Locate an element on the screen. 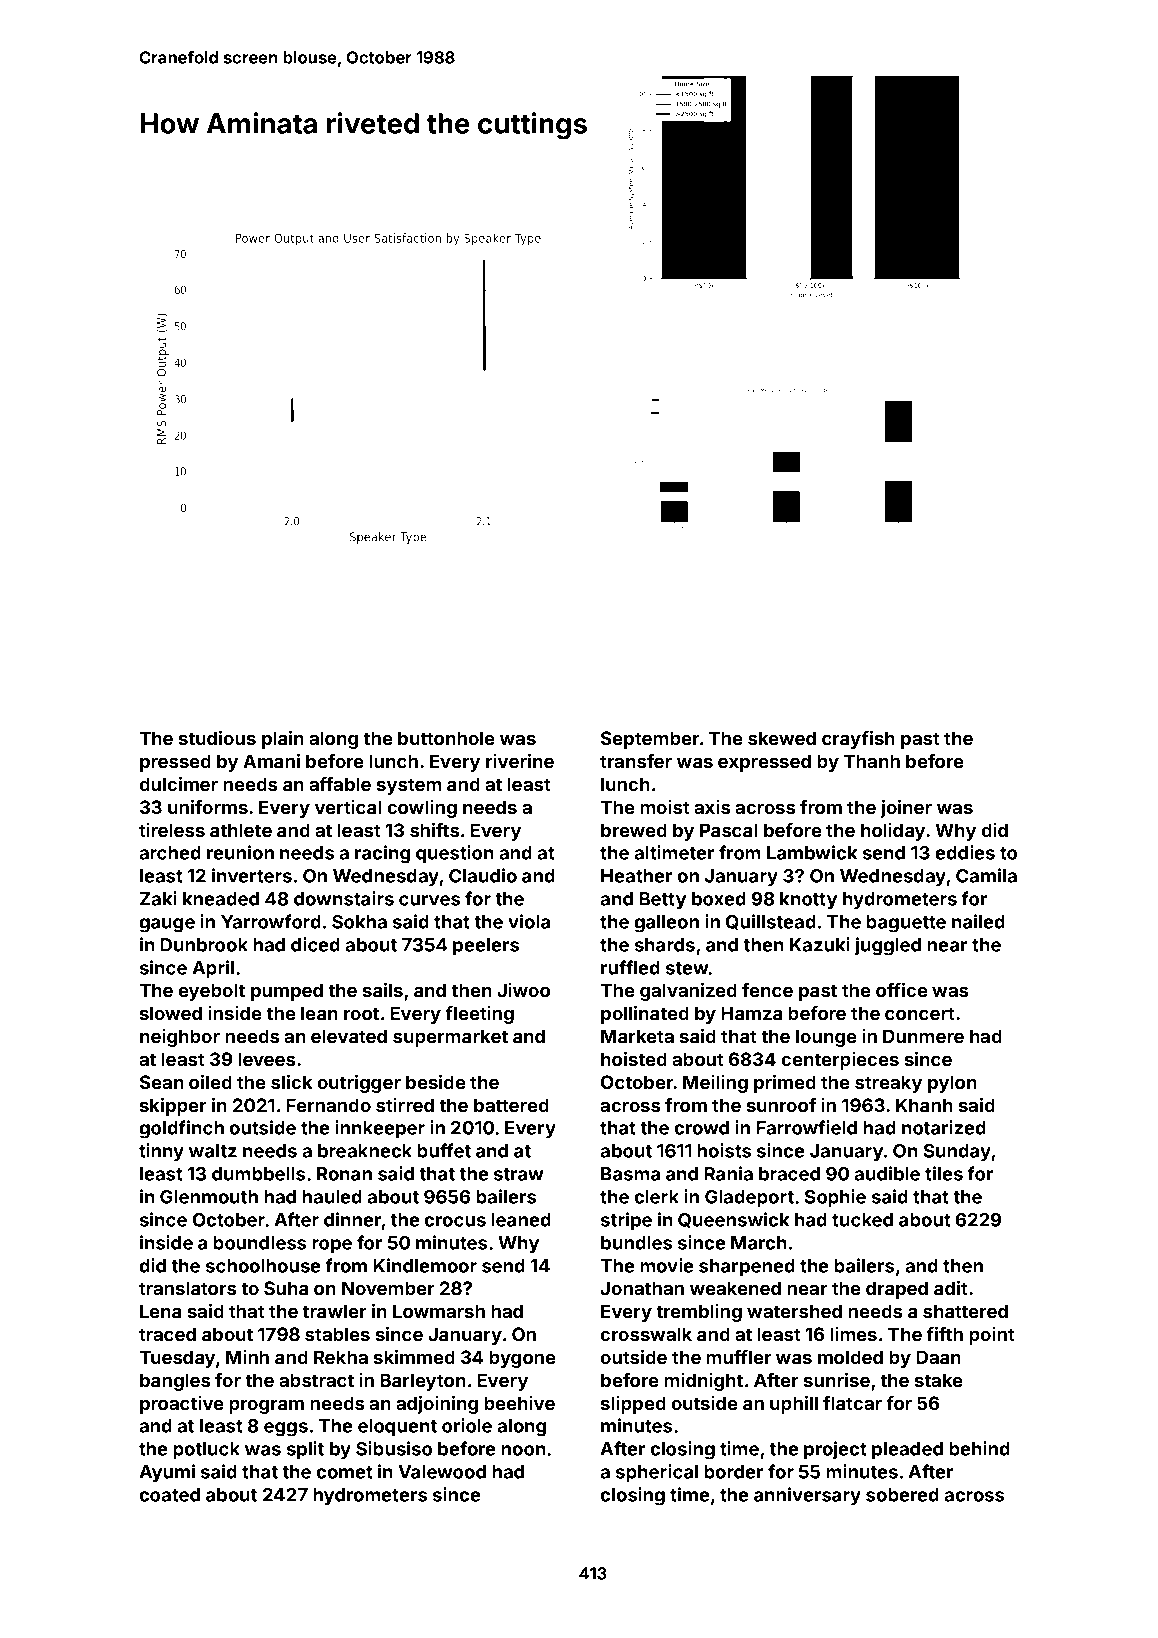 This screenshot has height=1638, width=1158. spherical is located at coordinates (657, 1473).
